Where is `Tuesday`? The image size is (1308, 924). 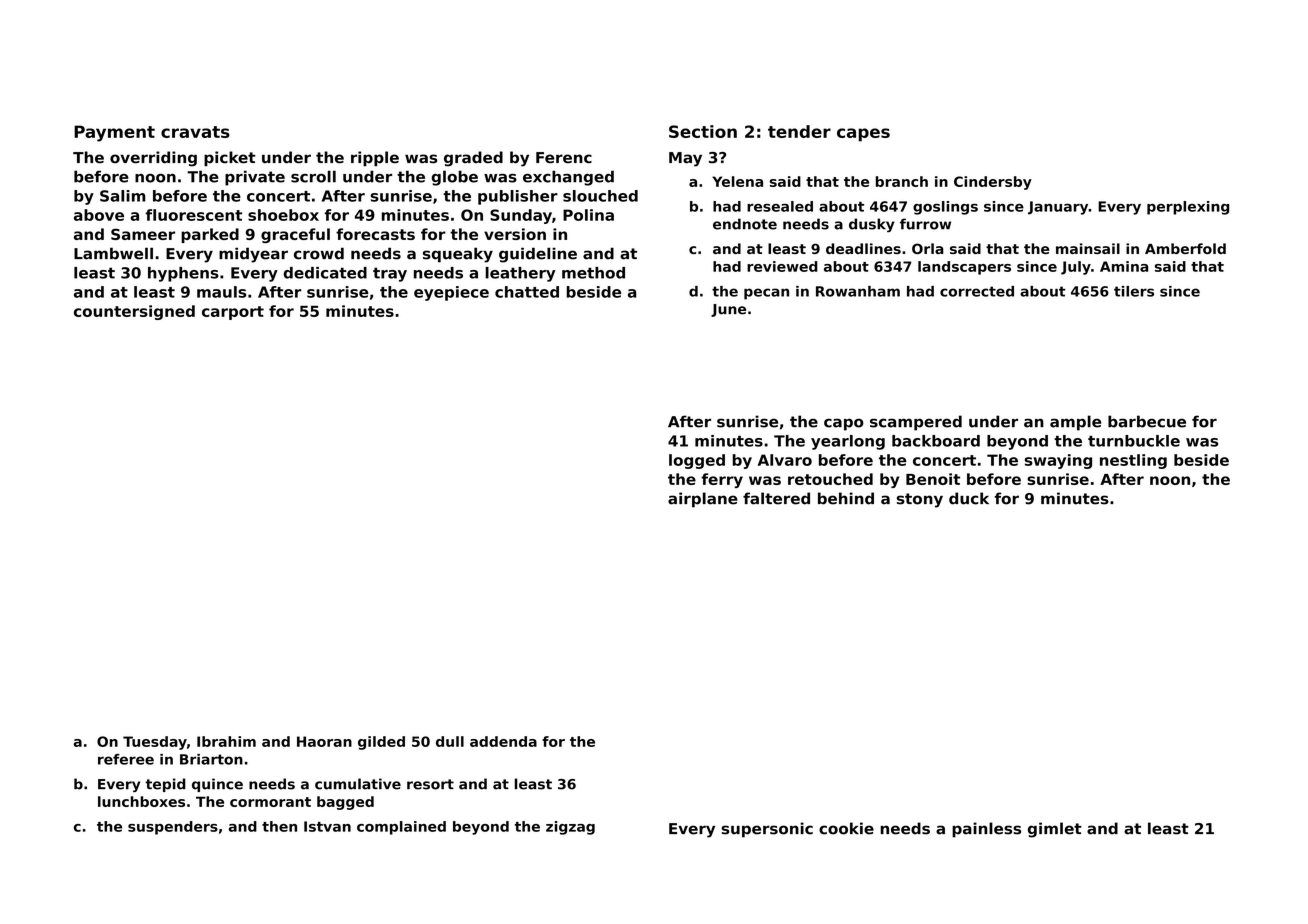
Tuesday is located at coordinates (155, 743).
